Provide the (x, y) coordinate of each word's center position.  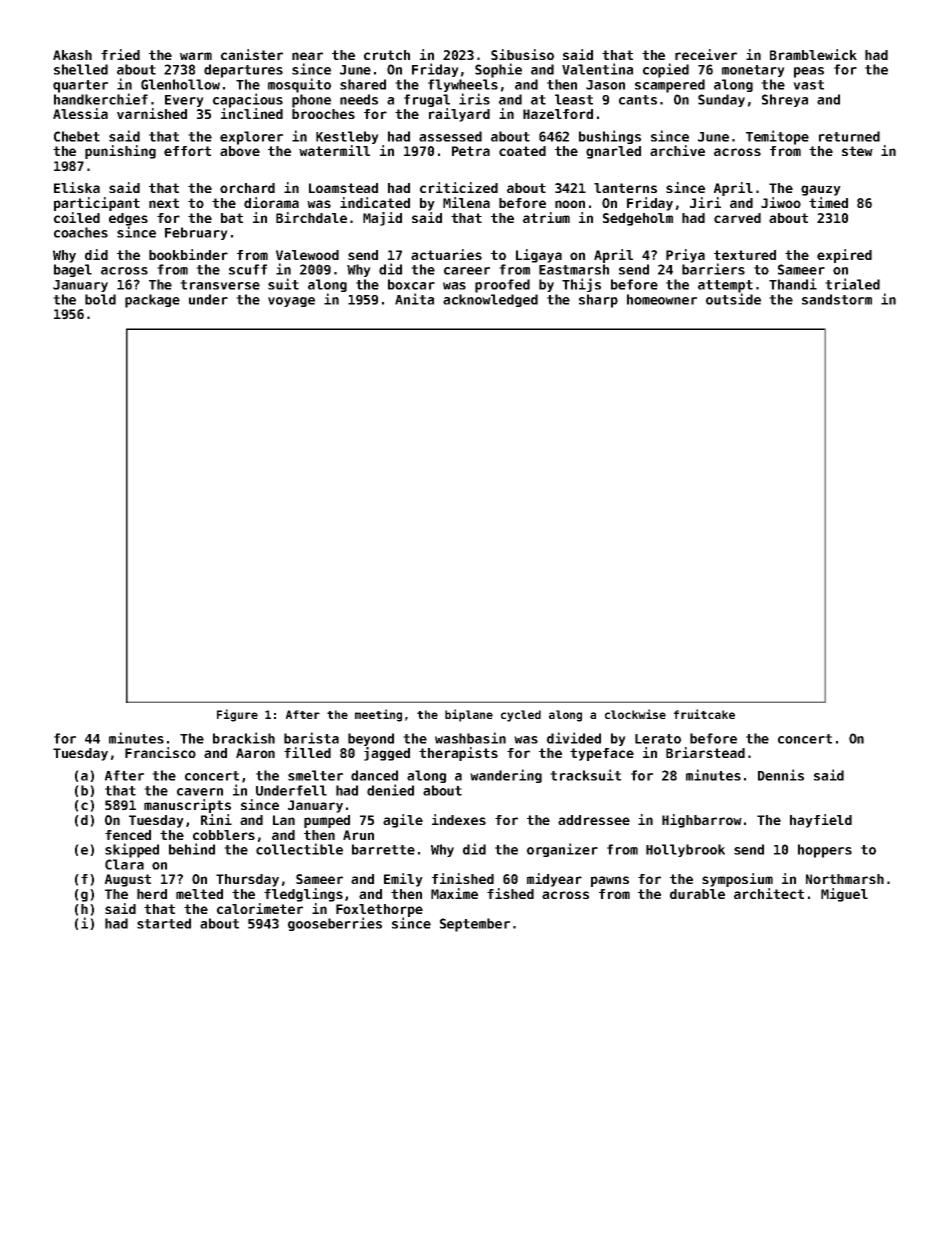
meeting (378, 715)
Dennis (781, 775)
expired (844, 256)
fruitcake (704, 714)
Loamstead (343, 188)
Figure (237, 715)
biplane (469, 715)
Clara (124, 864)
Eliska (77, 187)
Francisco (160, 752)
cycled (521, 716)
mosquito (299, 85)
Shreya (785, 100)
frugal (427, 100)
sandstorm (837, 299)
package (152, 301)
